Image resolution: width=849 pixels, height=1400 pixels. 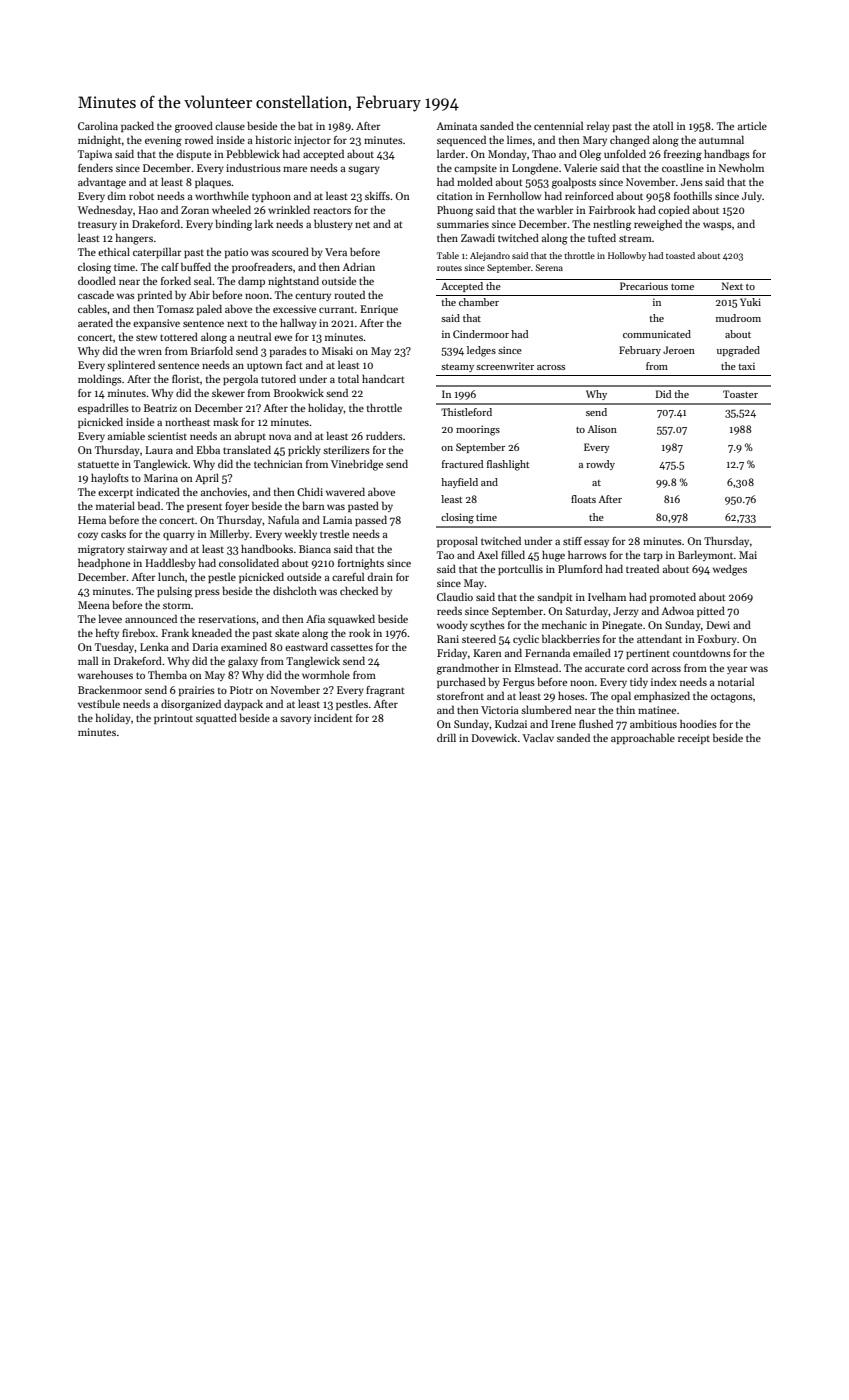 I want to click on article, so click(x=752, y=125).
